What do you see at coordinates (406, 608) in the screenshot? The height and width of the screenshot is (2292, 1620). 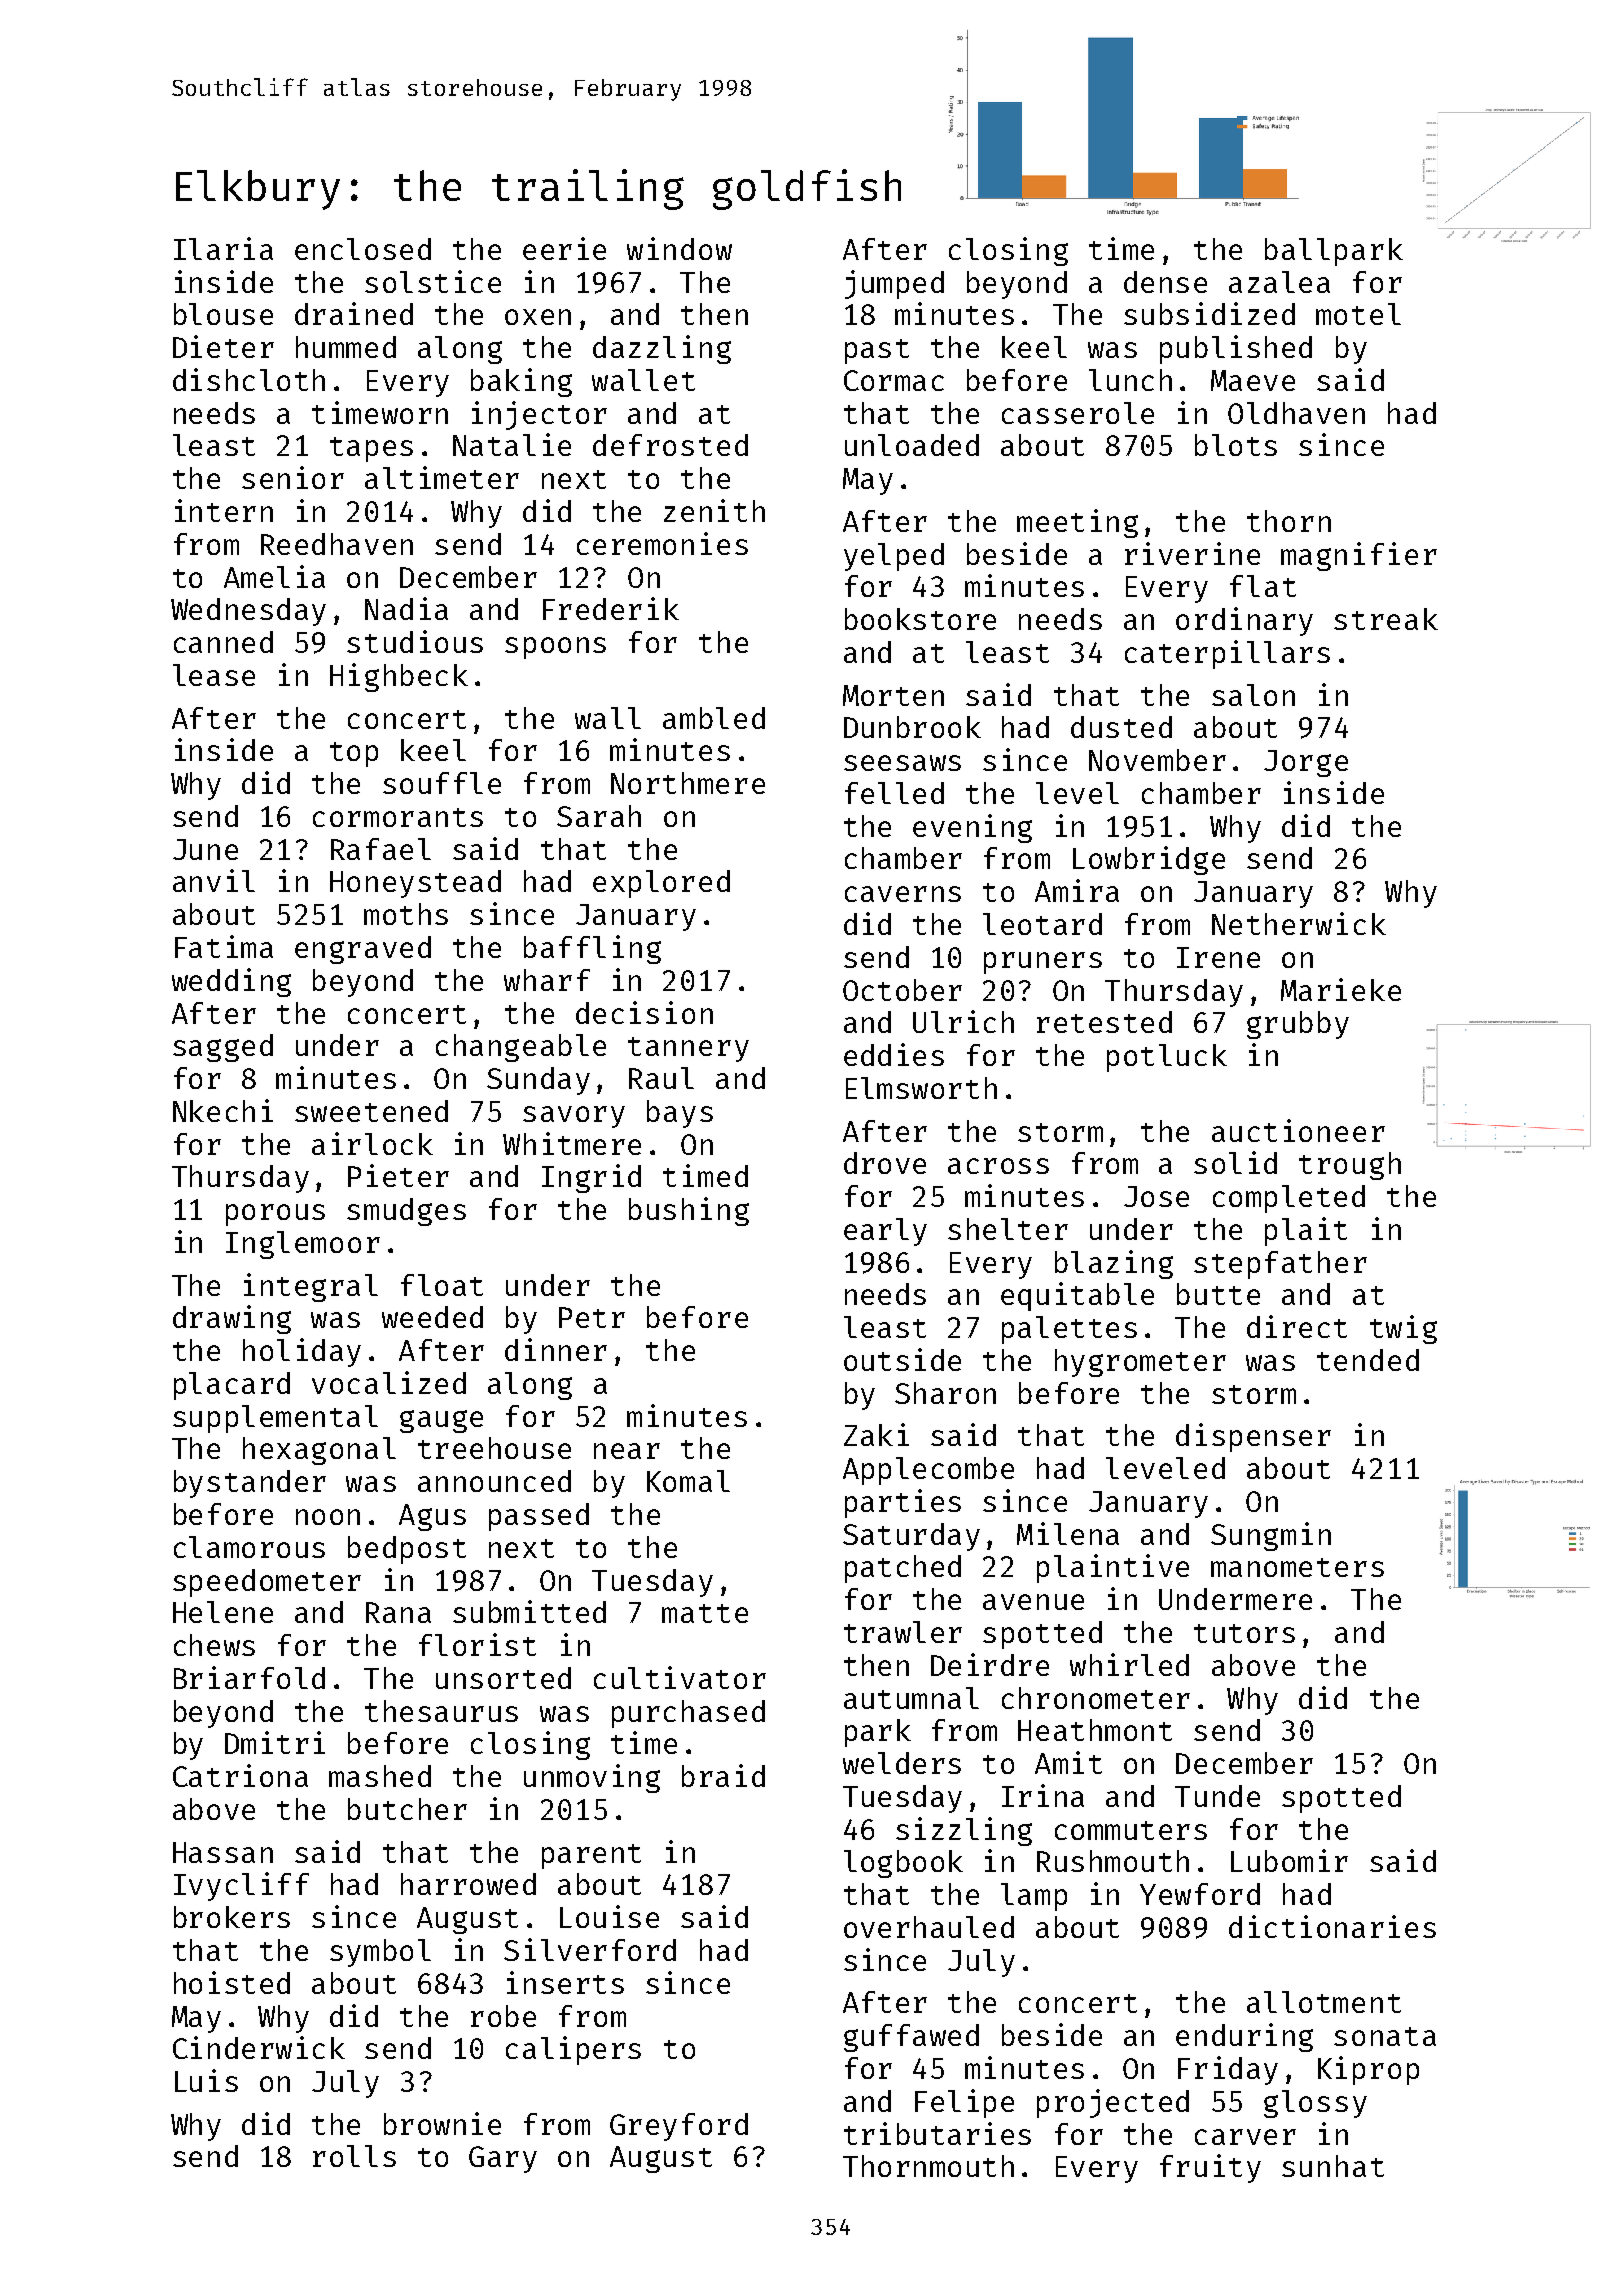 I see `Nadia` at bounding box center [406, 608].
